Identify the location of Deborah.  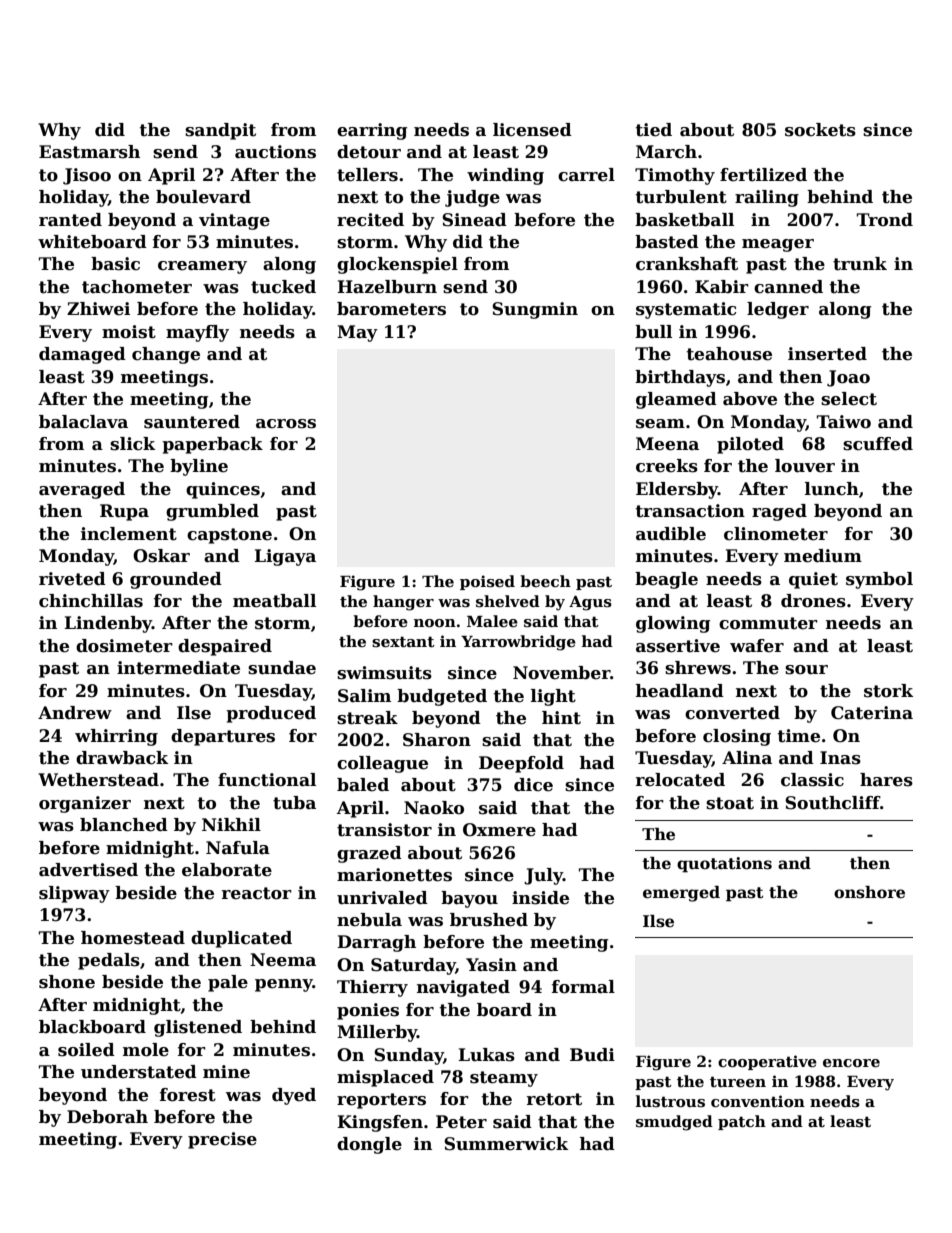
(107, 1117).
